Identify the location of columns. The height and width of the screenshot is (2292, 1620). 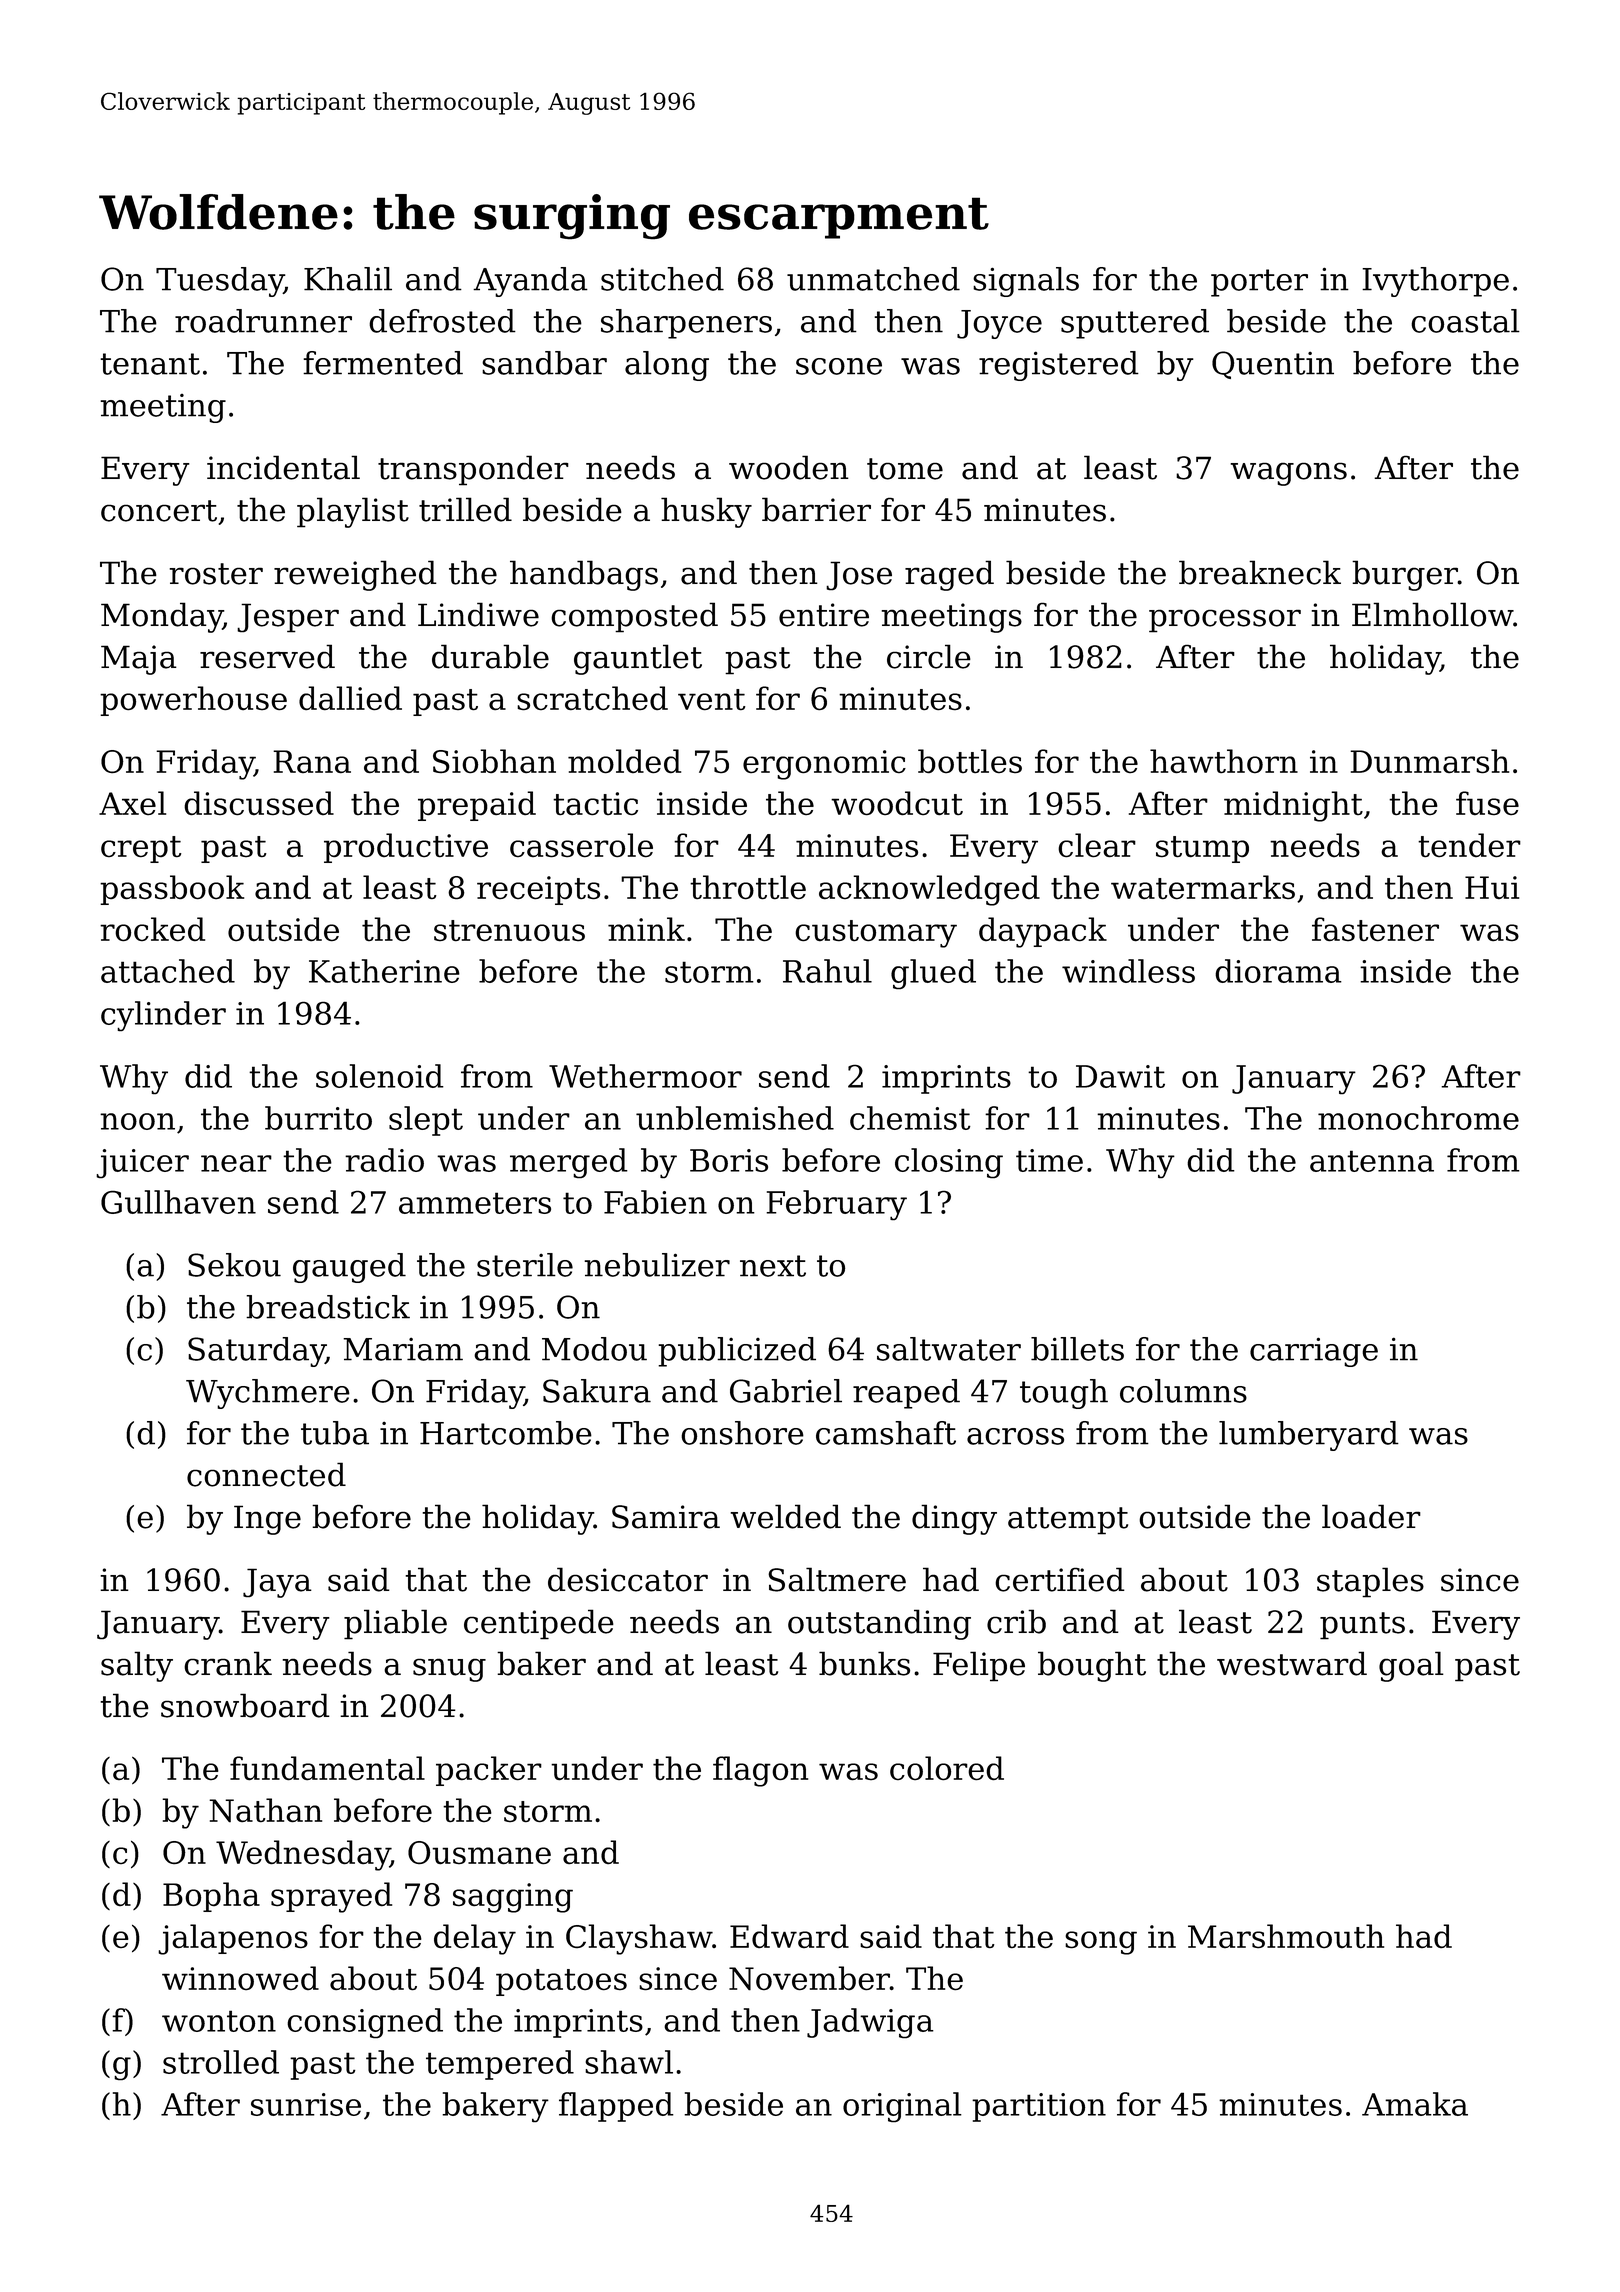
(1183, 1391).
